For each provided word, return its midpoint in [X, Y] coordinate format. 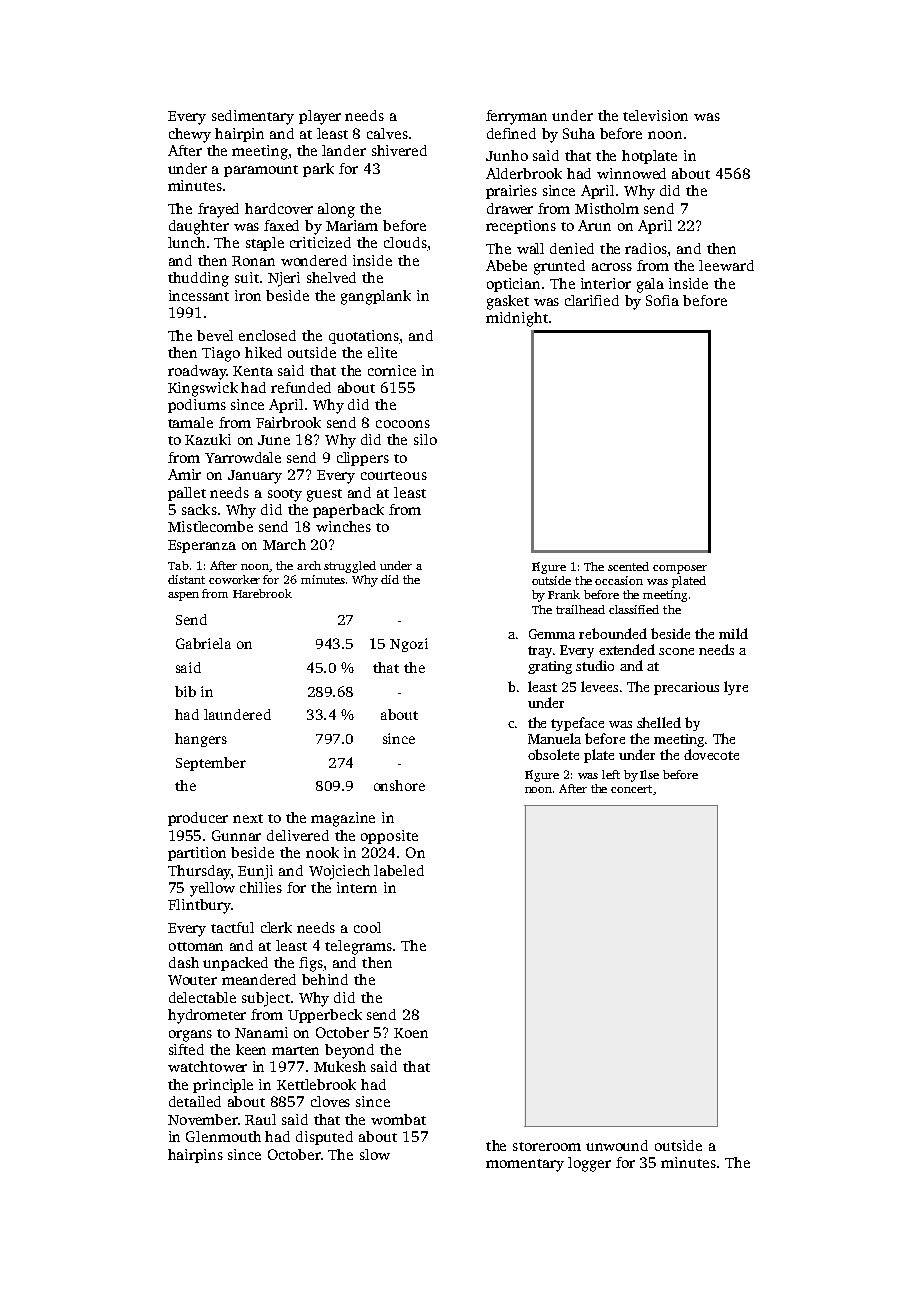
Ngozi [409, 645]
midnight [517, 319]
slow [375, 1154]
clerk [276, 927]
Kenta [253, 371]
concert [631, 789]
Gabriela [203, 643]
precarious [686, 688]
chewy [190, 135]
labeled [399, 870]
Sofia [662, 300]
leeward [726, 265]
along [336, 210]
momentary [525, 1165]
